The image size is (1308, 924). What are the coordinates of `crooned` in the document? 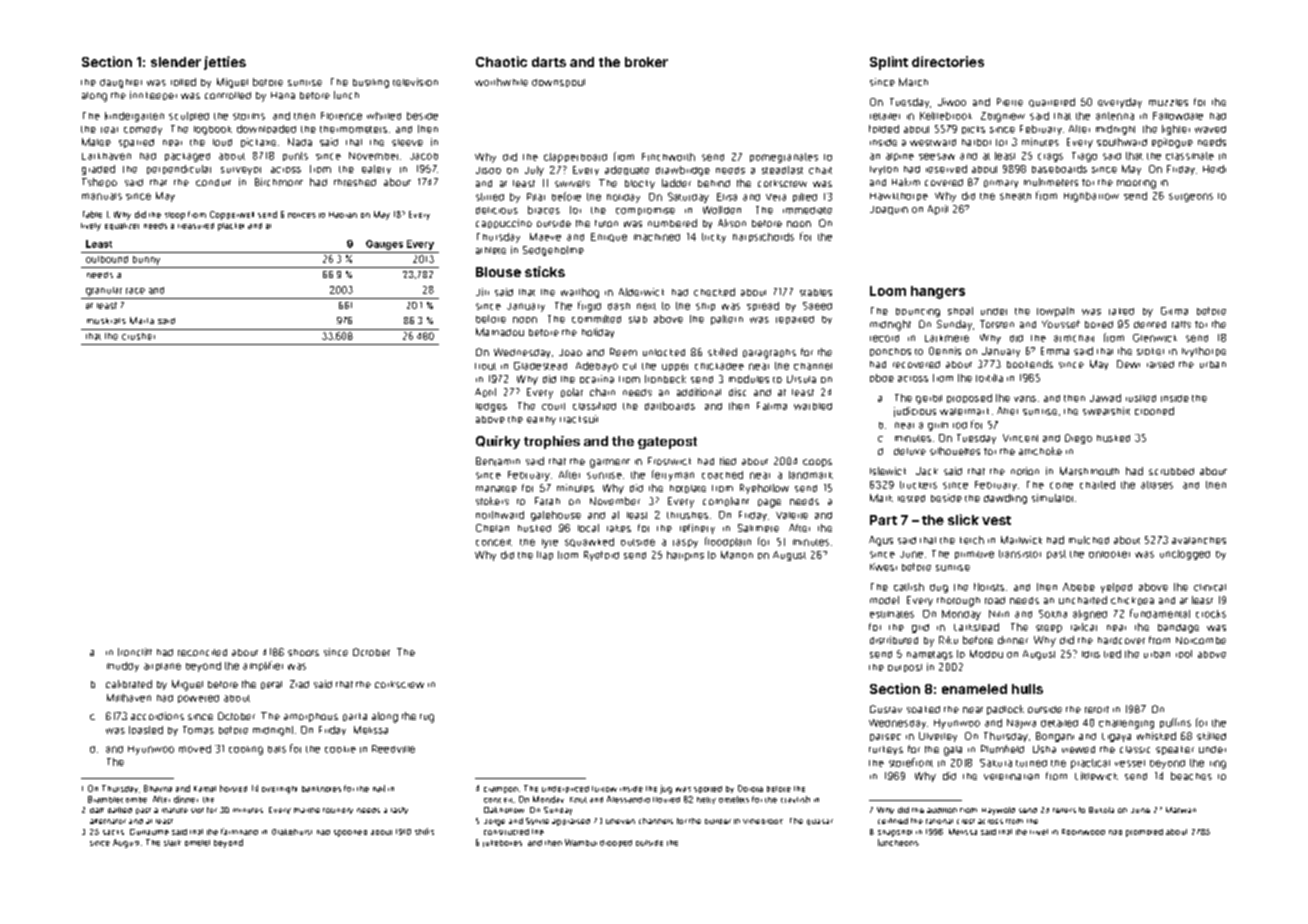 It's located at (1154, 411).
